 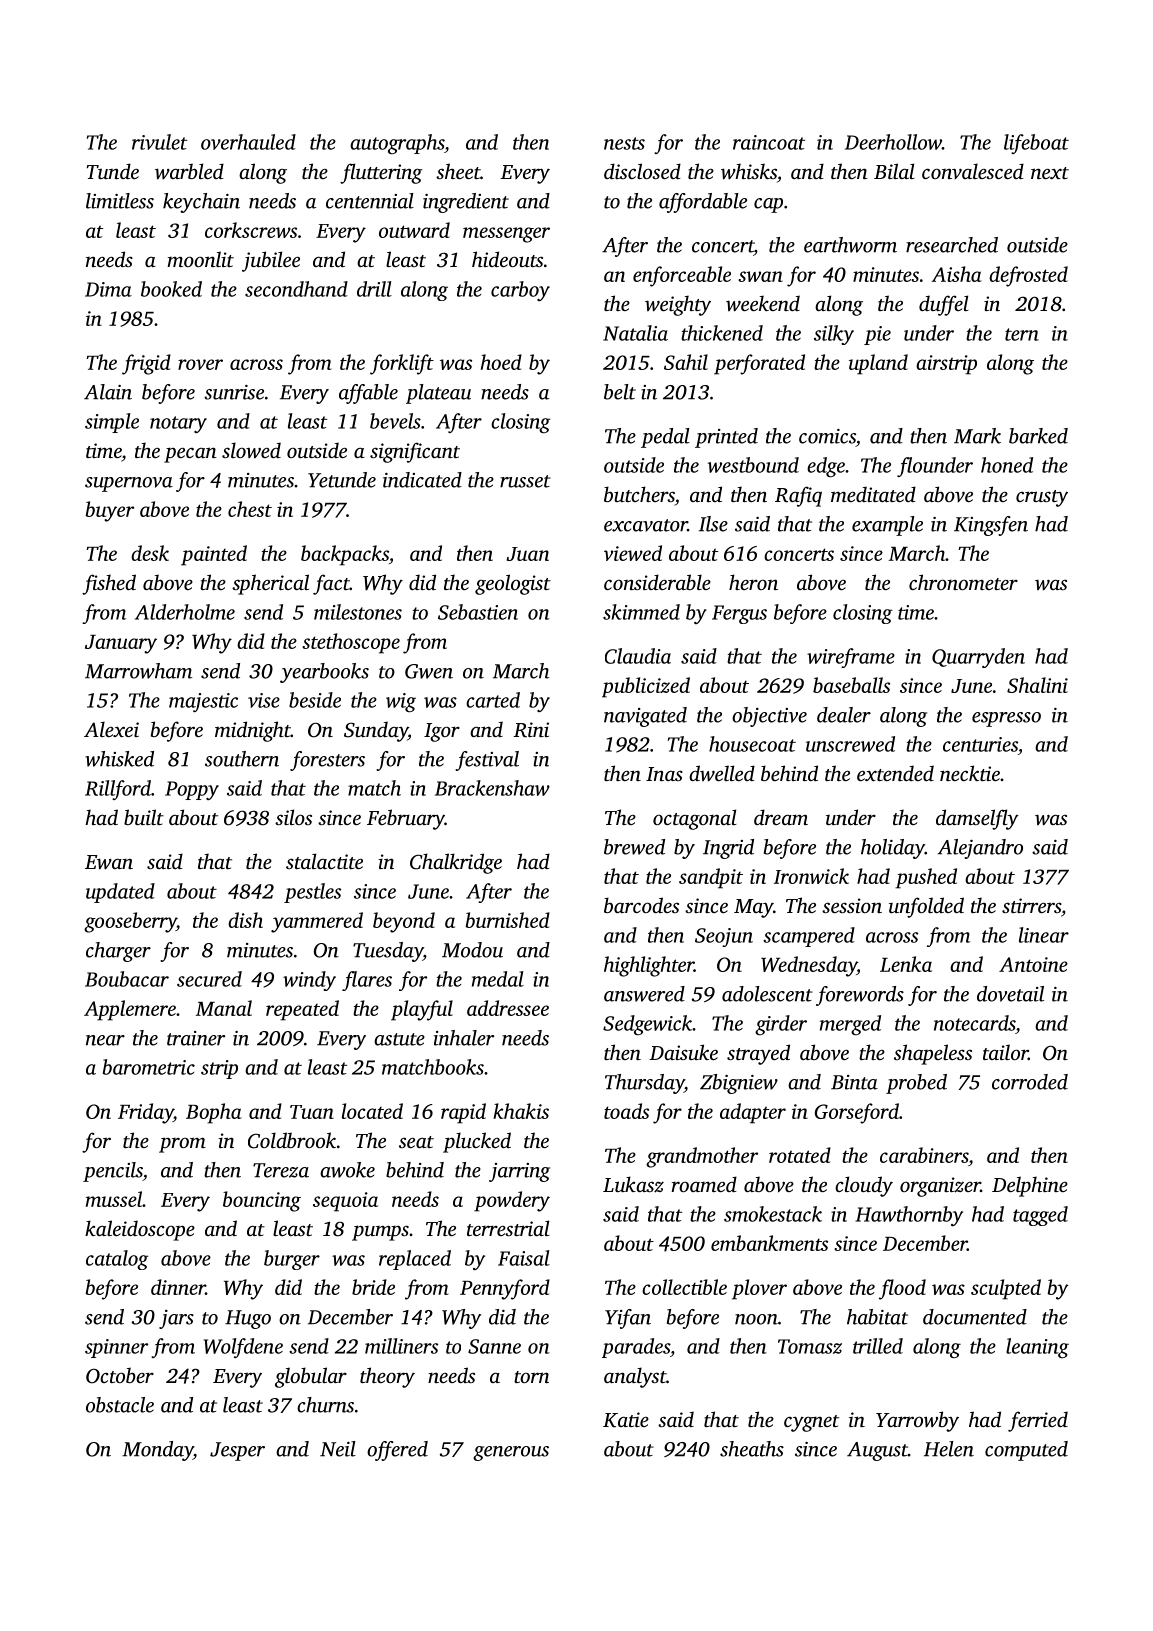 I want to click on grandmother, so click(x=702, y=1157).
